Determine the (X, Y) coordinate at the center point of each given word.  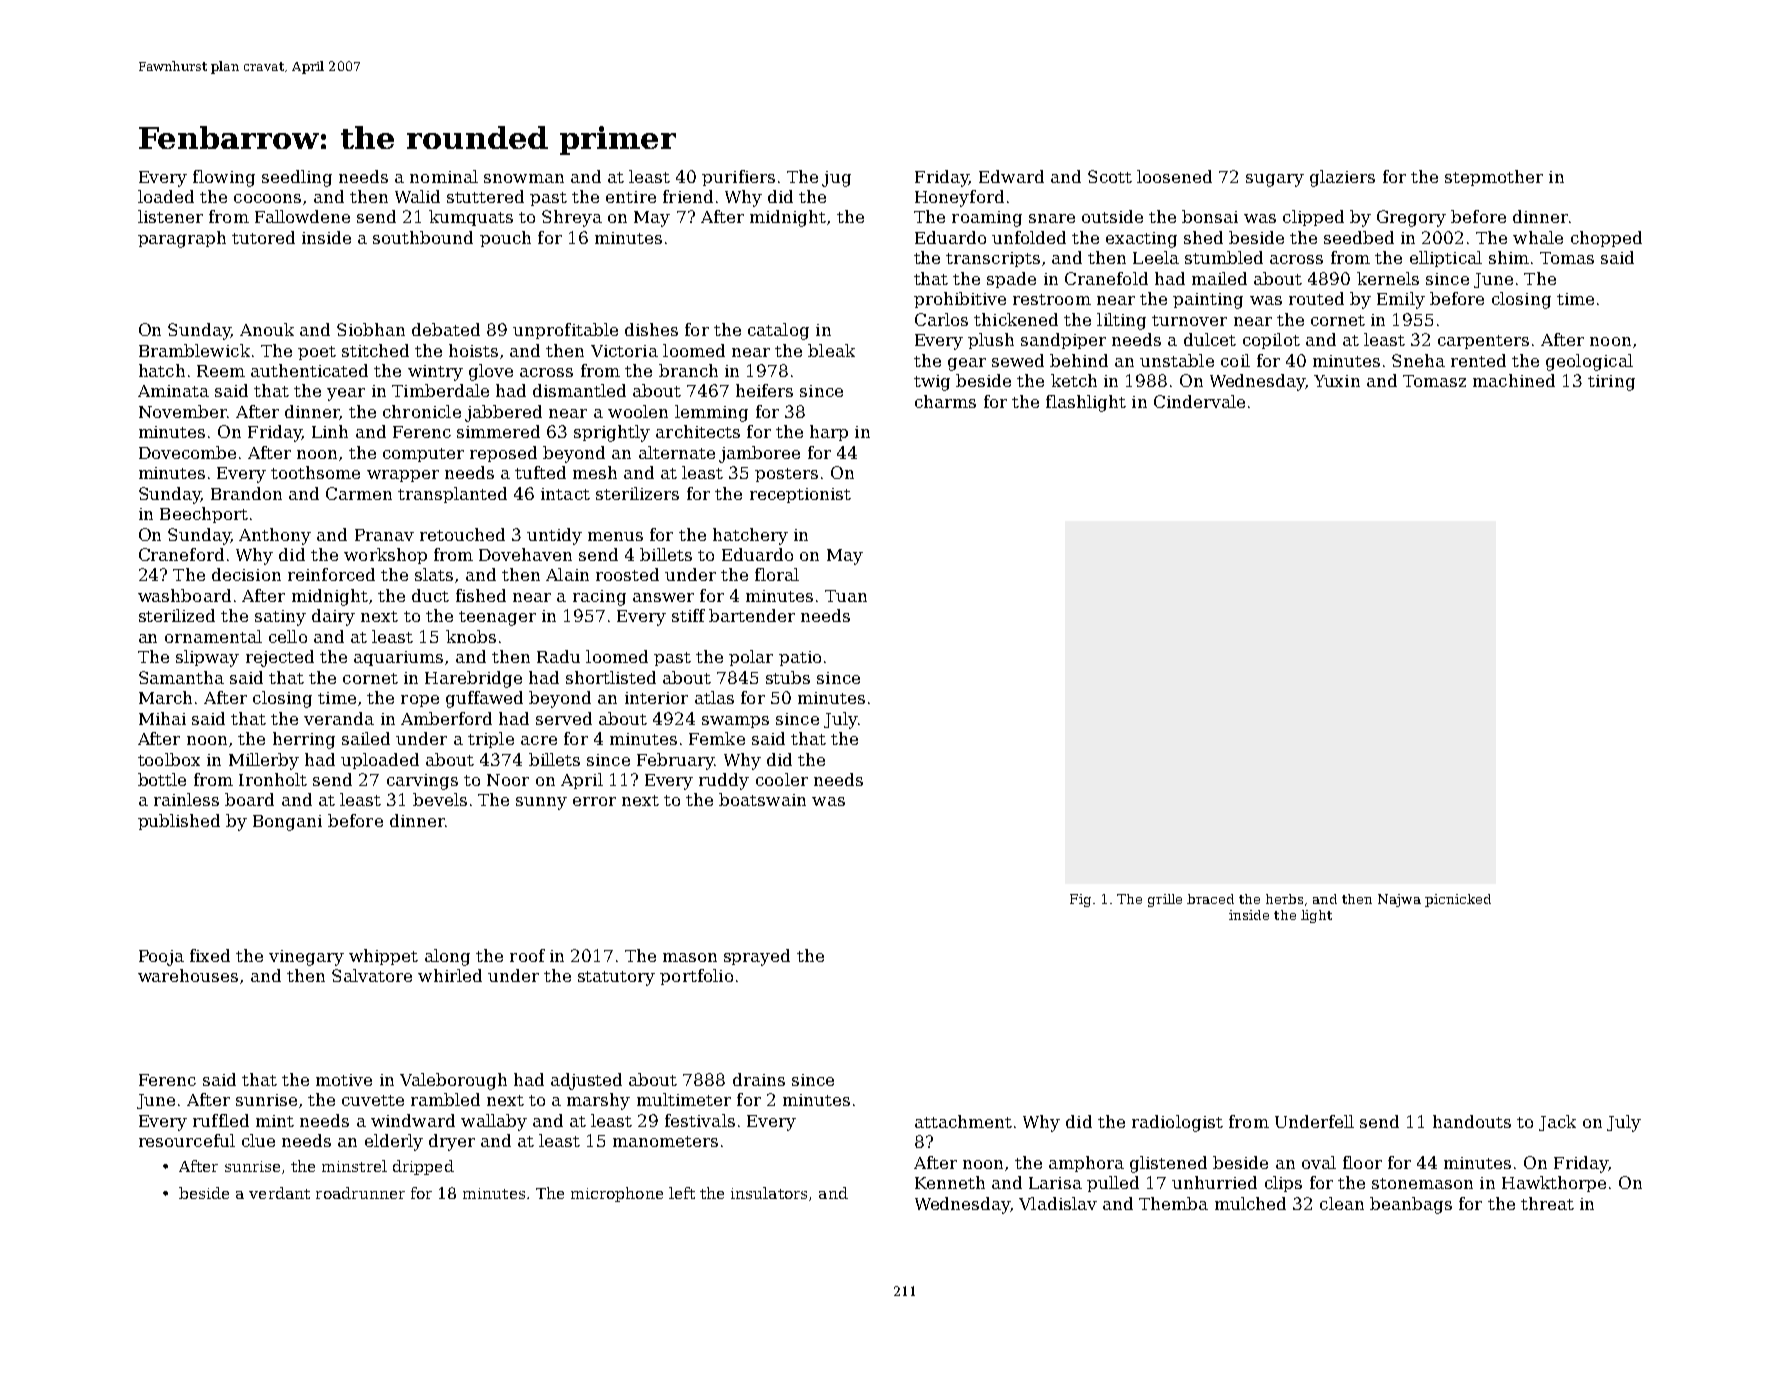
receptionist (800, 495)
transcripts (993, 259)
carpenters (1483, 342)
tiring (1611, 383)
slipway (207, 658)
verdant (279, 1193)
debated (446, 329)
